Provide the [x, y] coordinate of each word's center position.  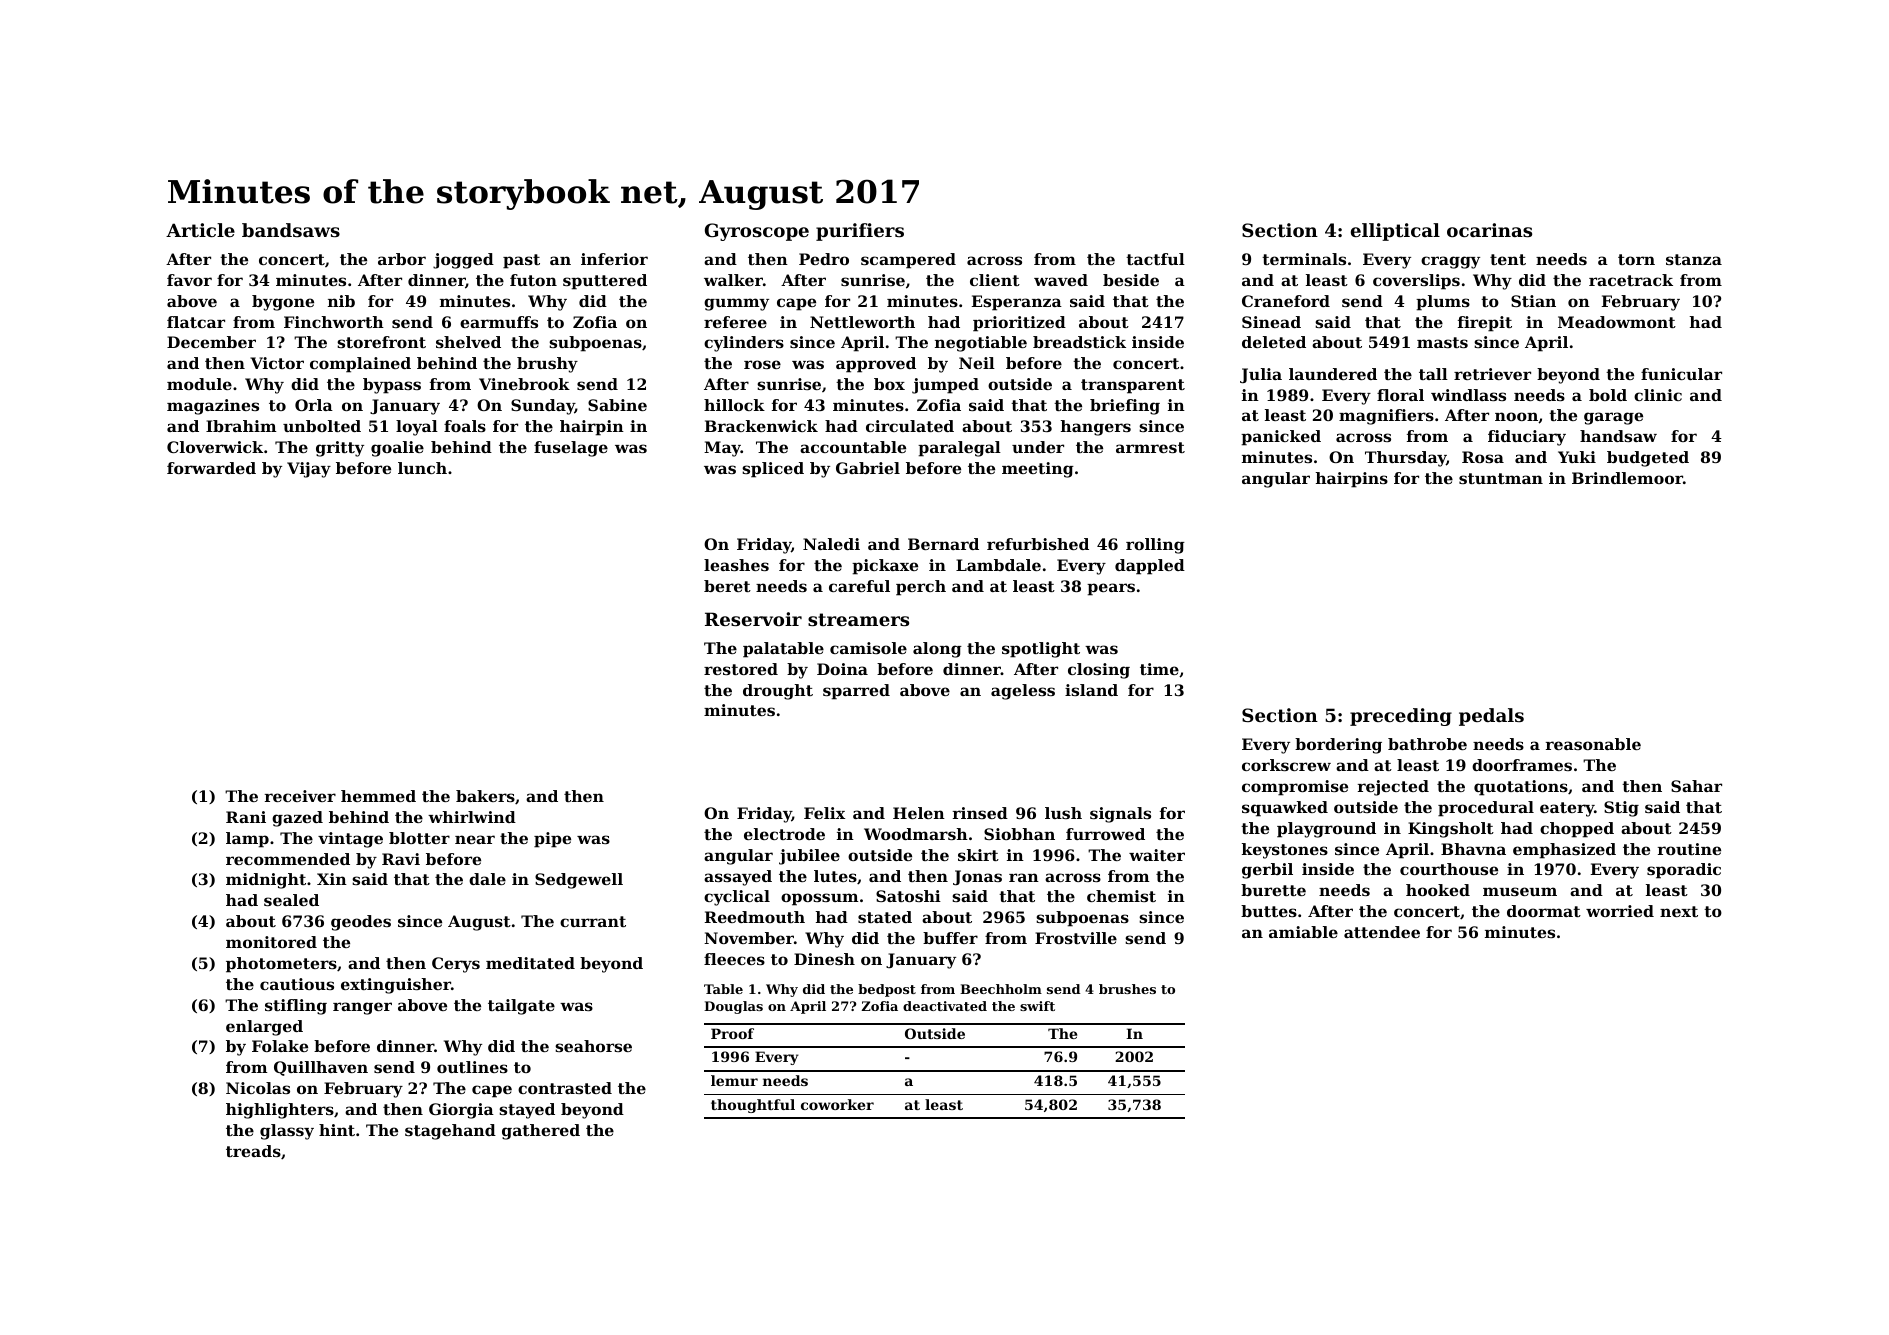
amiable [1303, 932]
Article [200, 230]
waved [1061, 280]
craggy [1450, 262]
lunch [422, 468]
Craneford [1286, 301]
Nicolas [258, 1088]
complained [360, 365]
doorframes [1522, 765]
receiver [300, 796]
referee [735, 322]
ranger [362, 1008]
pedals [1491, 717]
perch [921, 588]
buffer [950, 938]
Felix [824, 813]
